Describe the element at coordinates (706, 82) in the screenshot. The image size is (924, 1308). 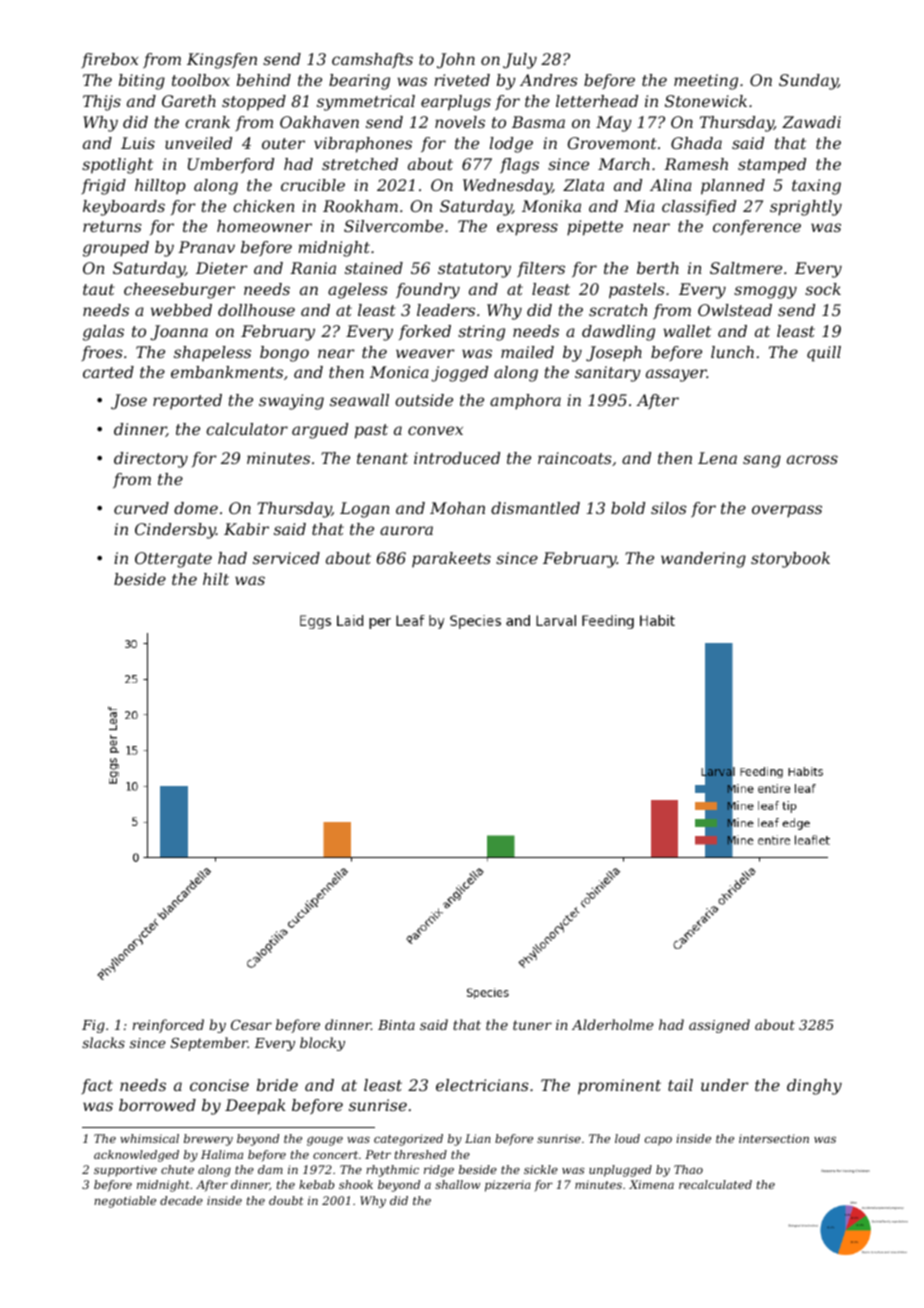
I see `meeting` at that location.
